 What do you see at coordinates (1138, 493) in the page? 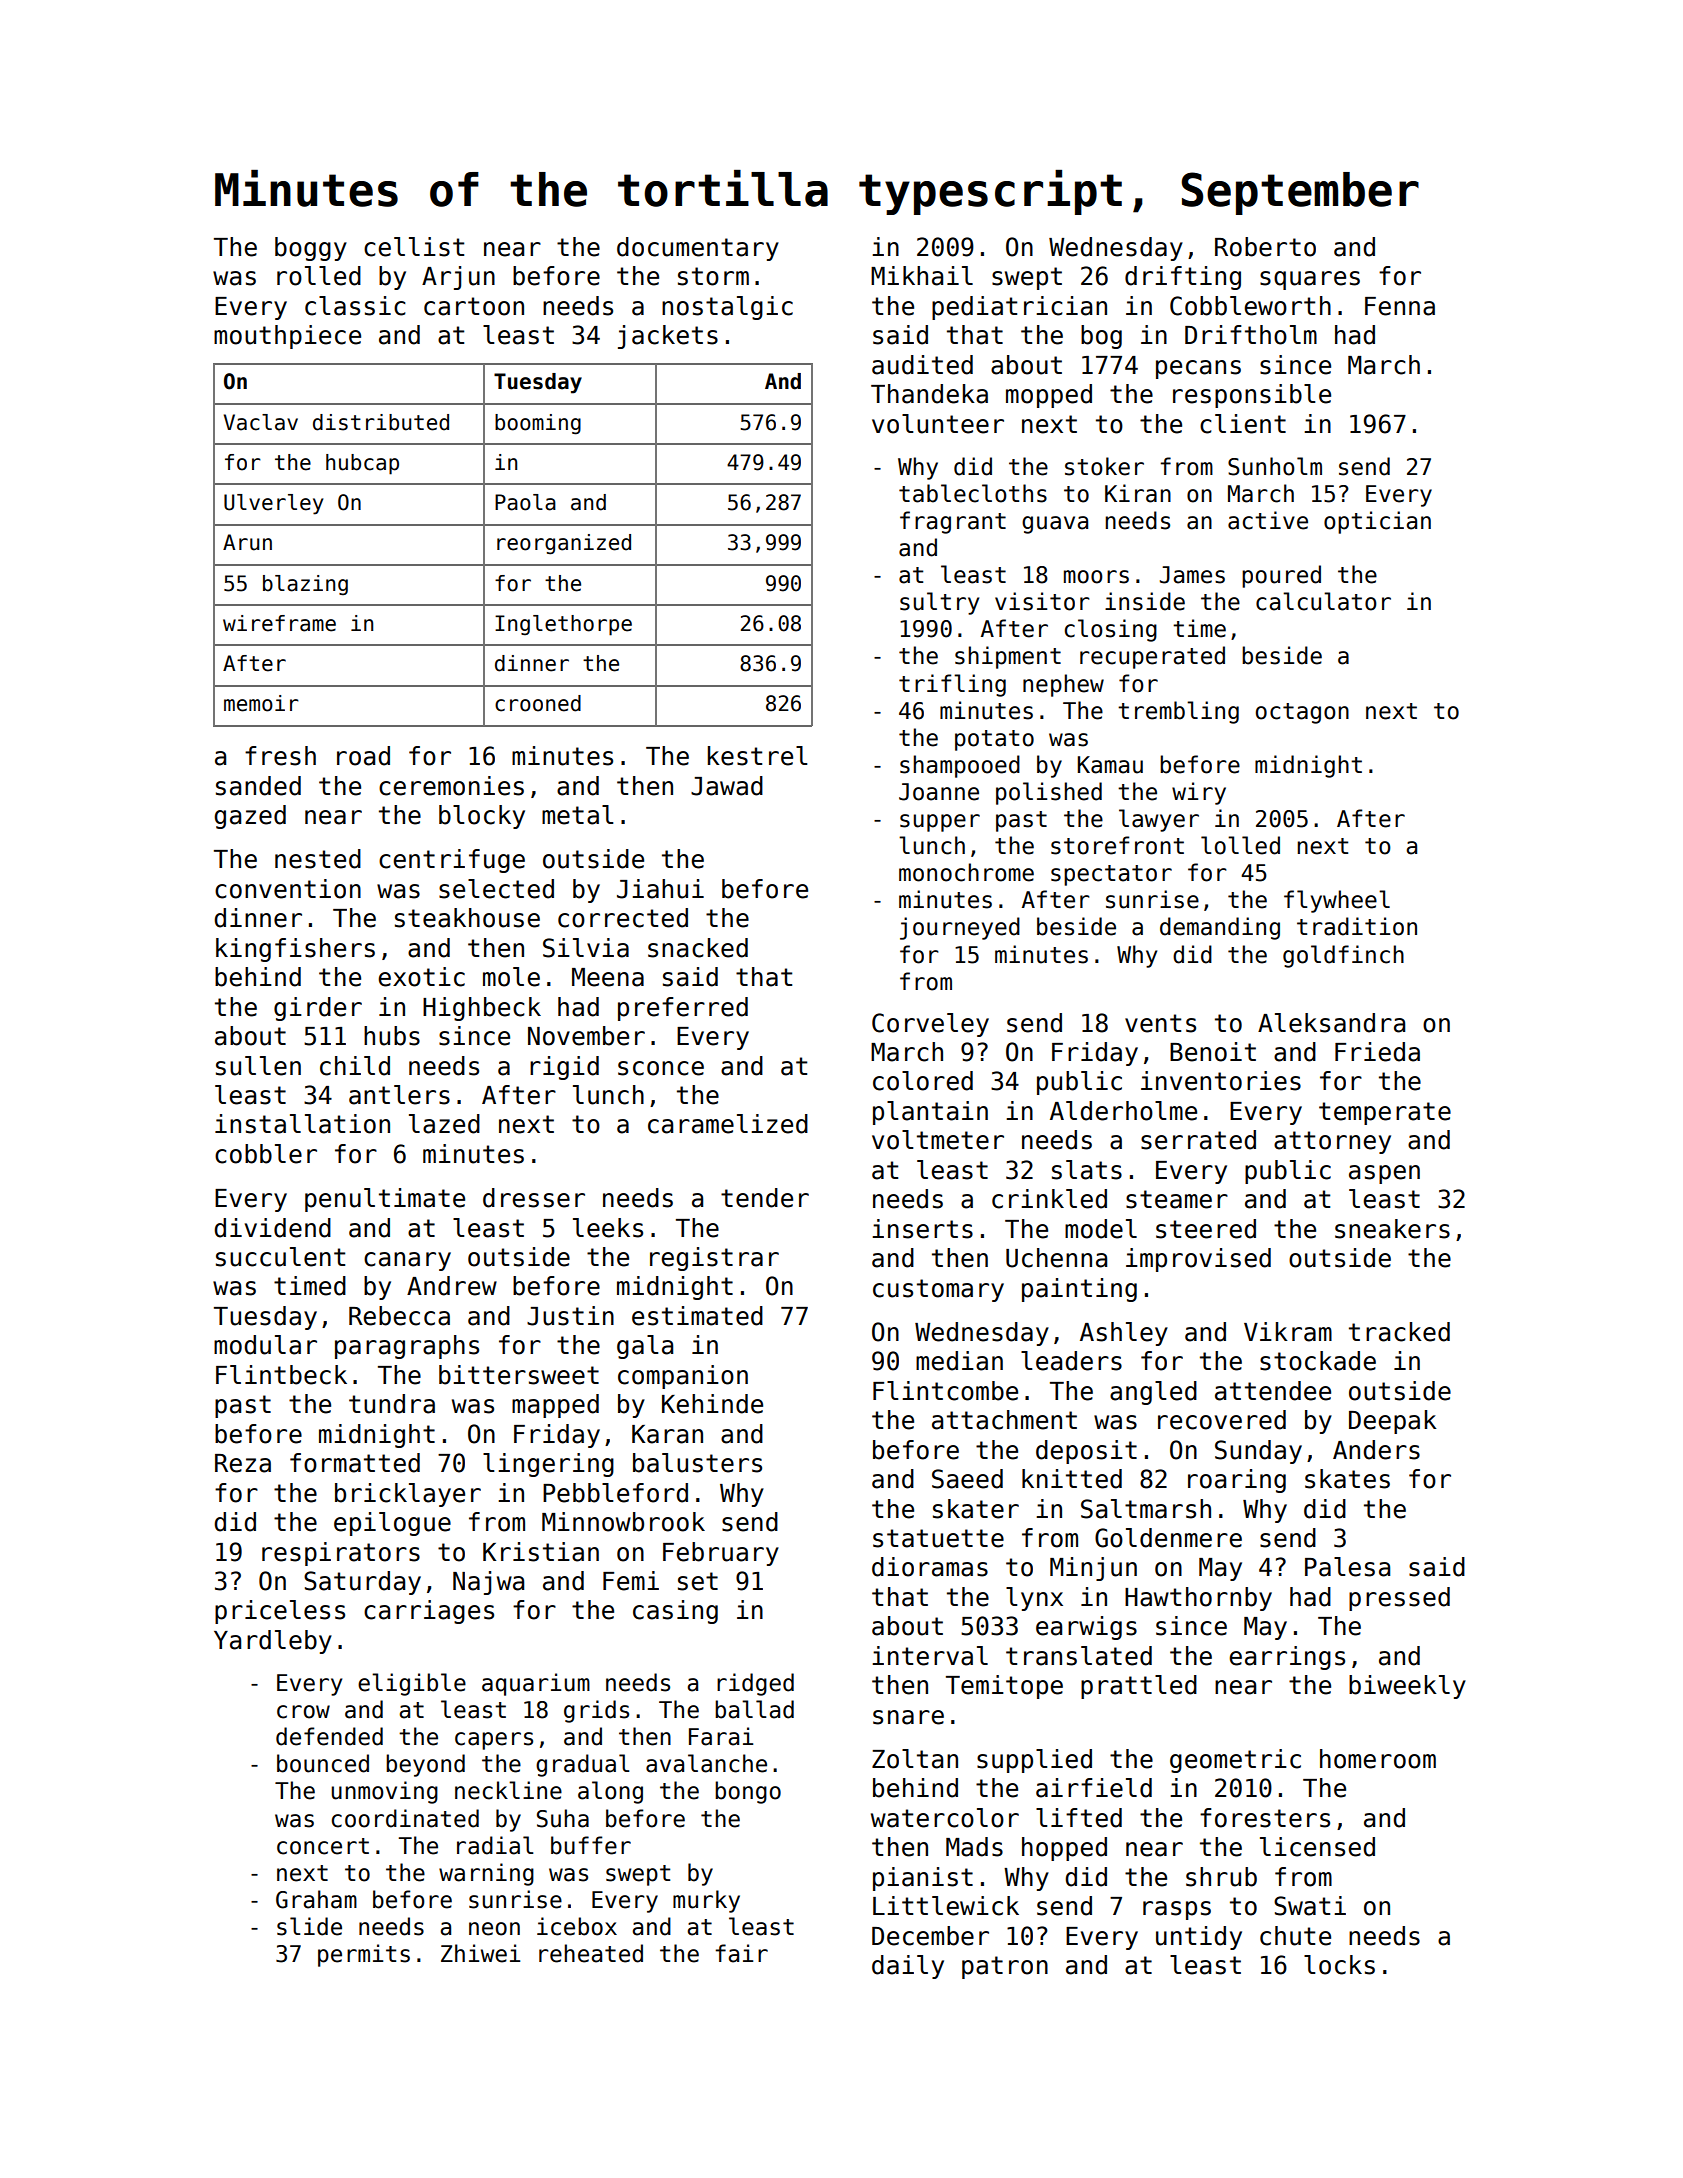
I see `Kiran` at bounding box center [1138, 493].
